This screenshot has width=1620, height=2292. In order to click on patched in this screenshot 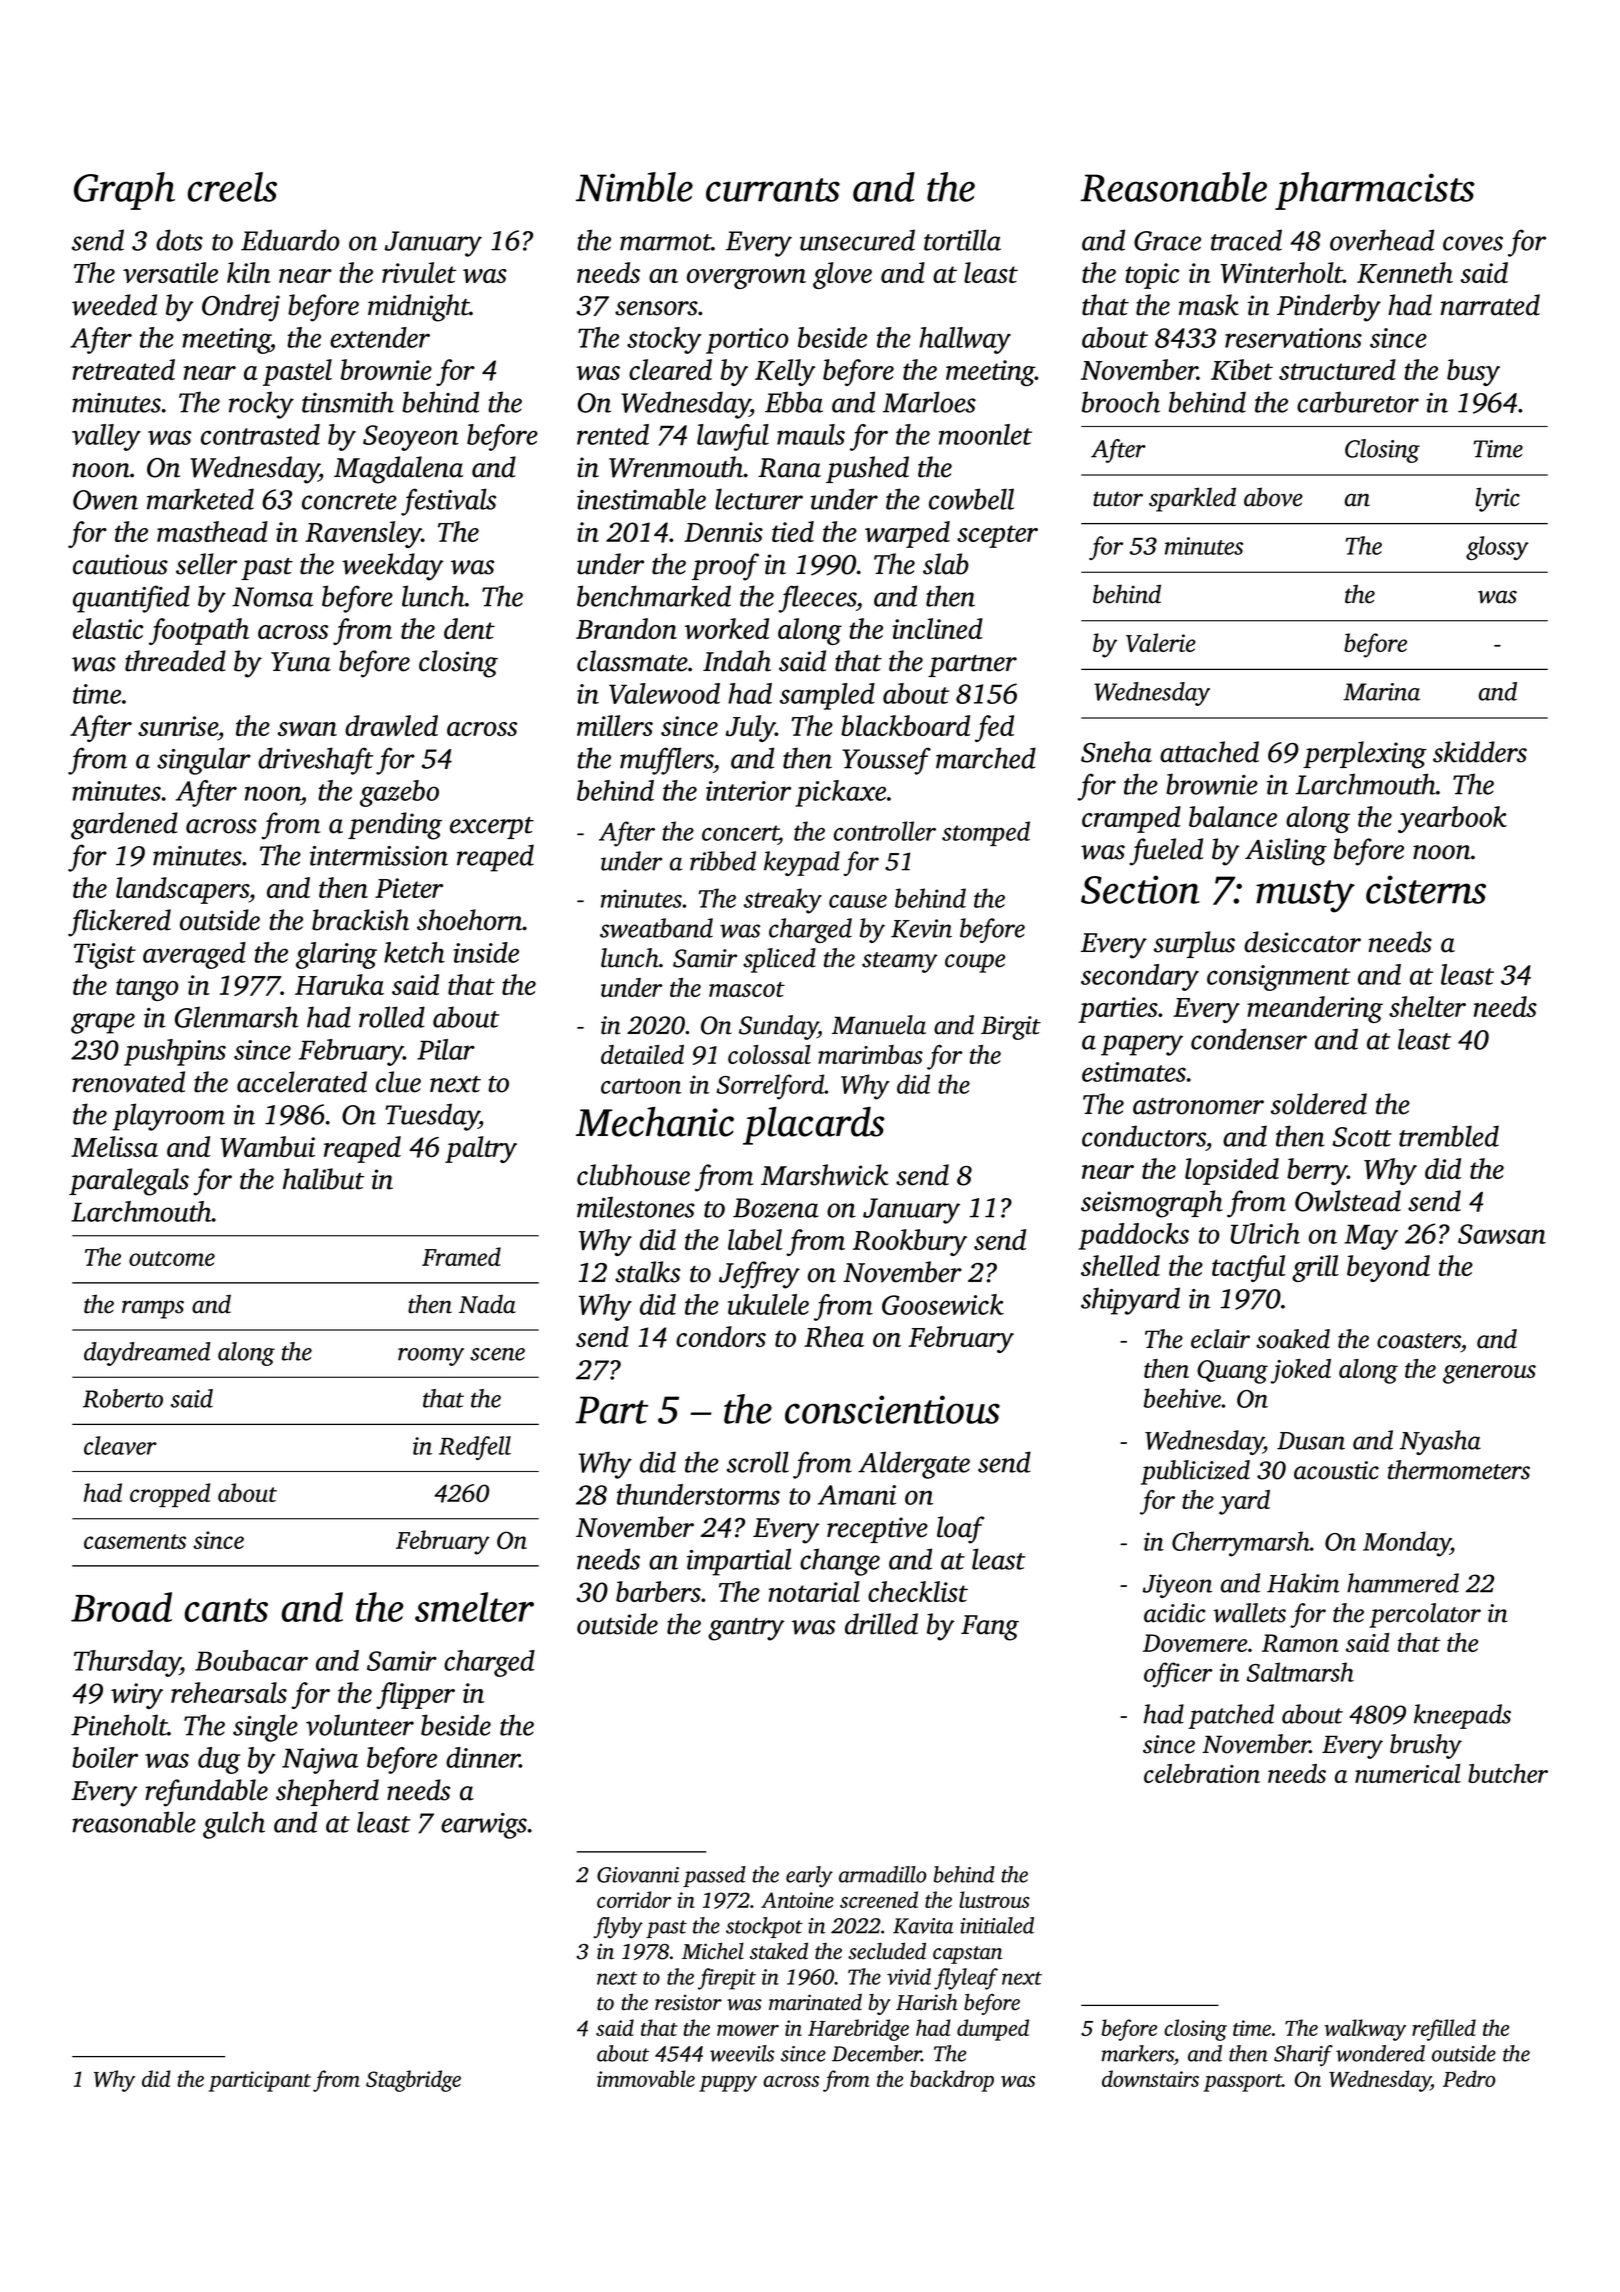, I will do `click(1231, 1716)`.
